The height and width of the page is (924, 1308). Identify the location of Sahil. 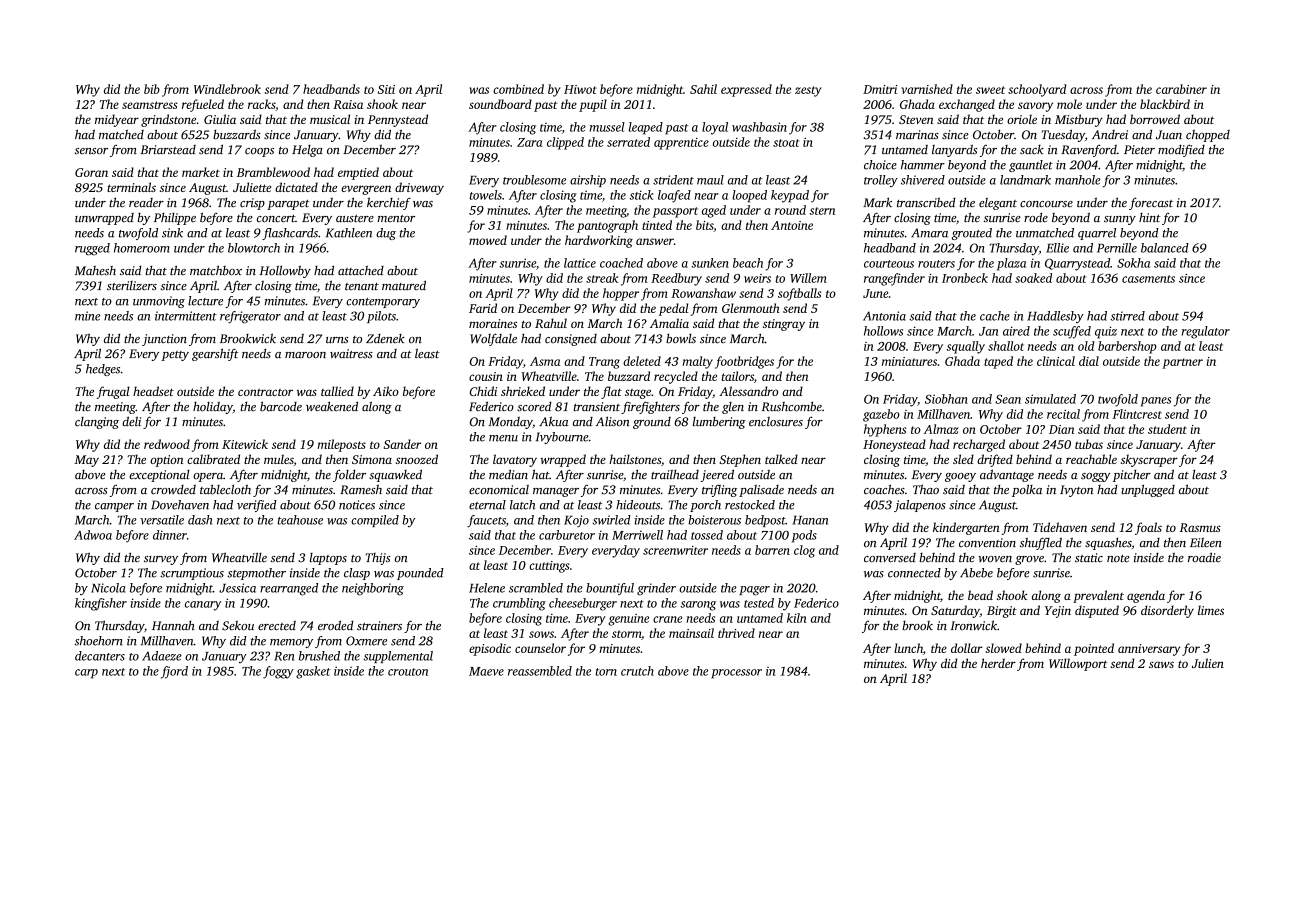
(703, 89).
